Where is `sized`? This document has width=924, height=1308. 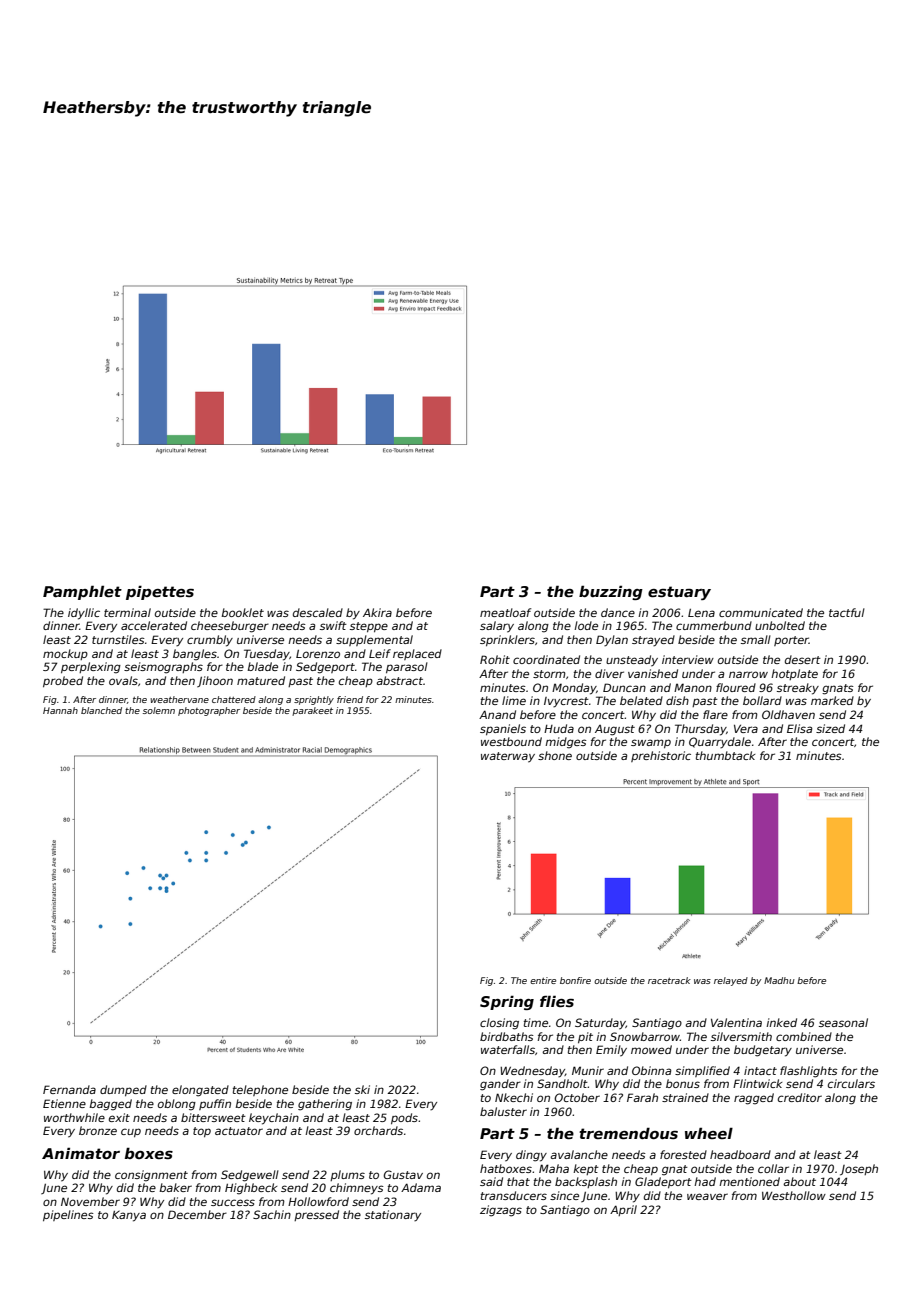
sized is located at coordinates (830, 728).
